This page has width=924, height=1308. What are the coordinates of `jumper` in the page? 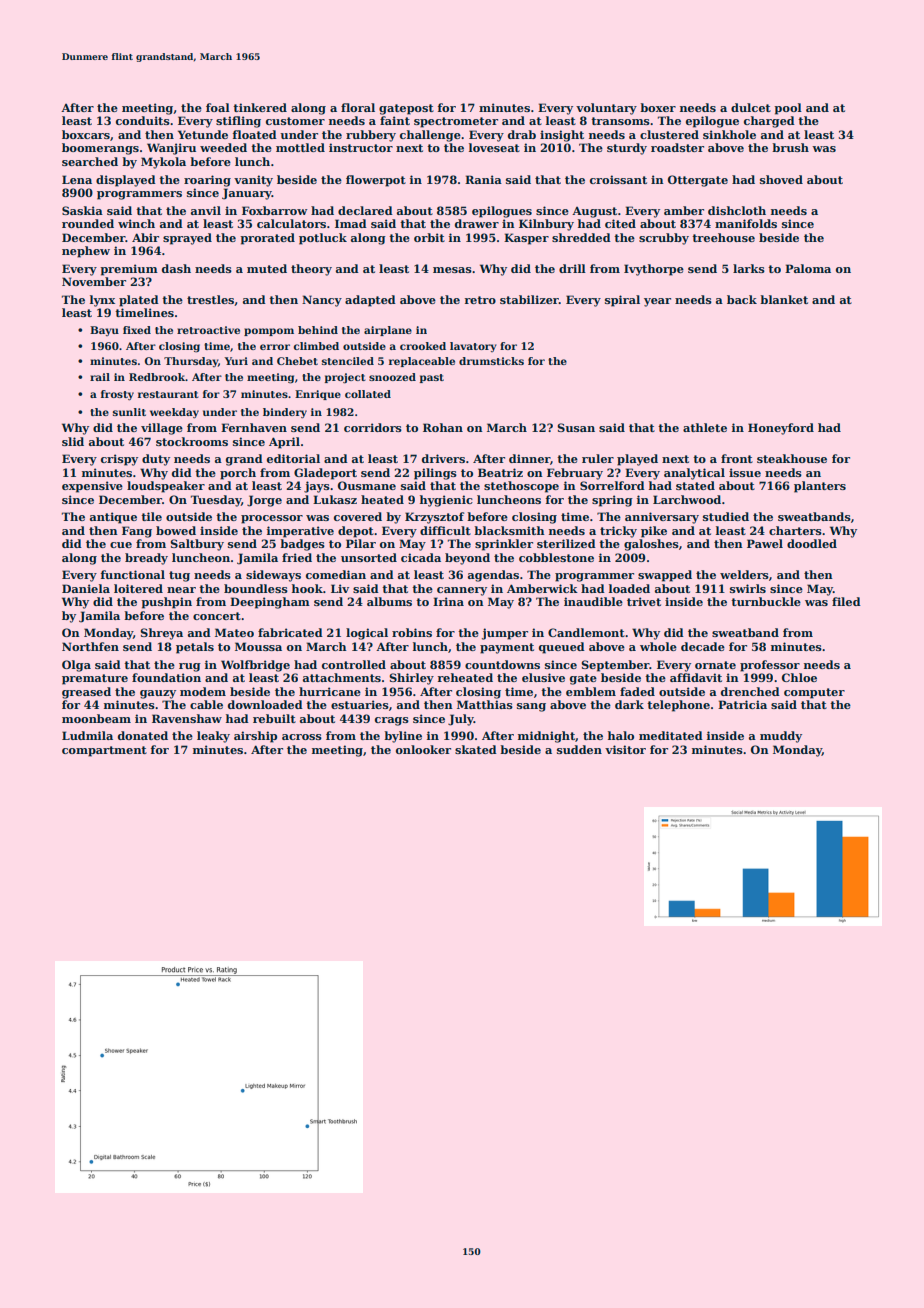 It's located at (505, 634).
